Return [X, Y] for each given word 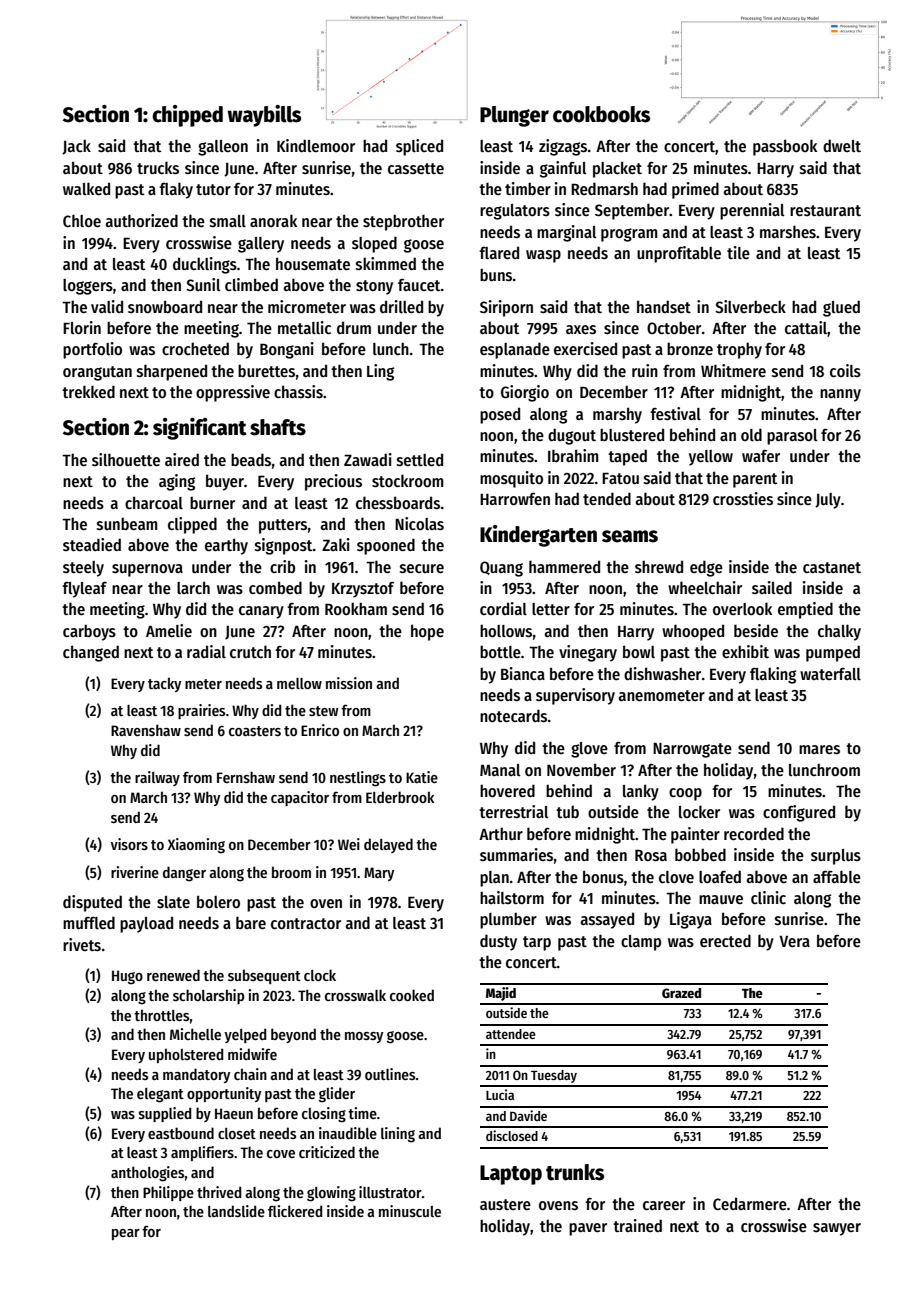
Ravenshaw [146, 730]
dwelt [842, 145]
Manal [500, 770]
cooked [412, 995]
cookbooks [601, 114]
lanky [641, 792]
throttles [162, 1015]
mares [819, 749]
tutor [213, 189]
